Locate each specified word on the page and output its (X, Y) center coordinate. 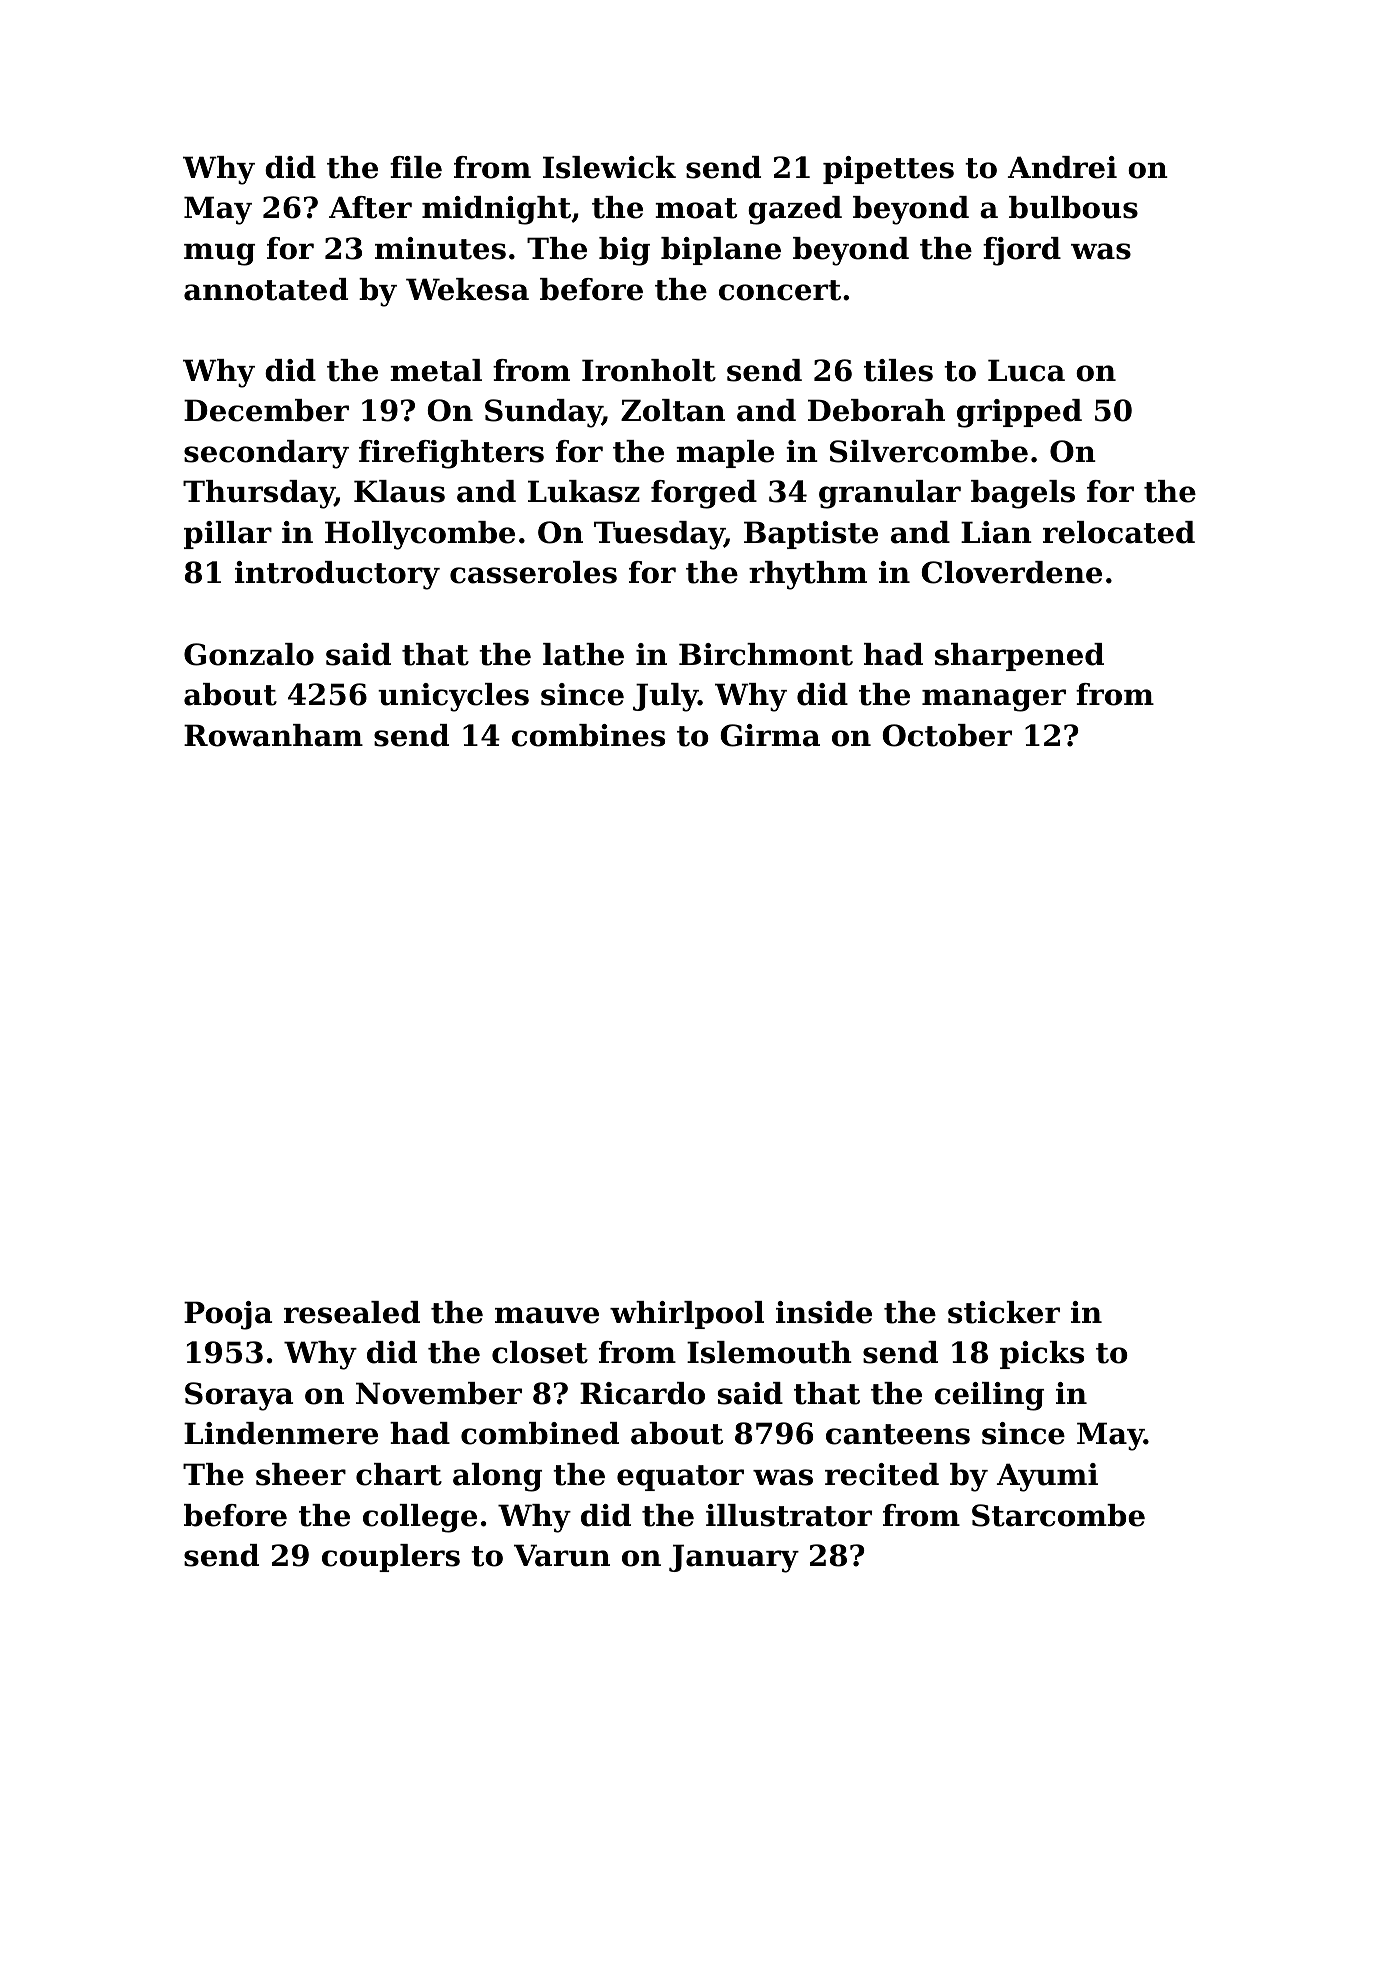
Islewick (609, 167)
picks (1042, 1355)
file (416, 167)
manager (994, 700)
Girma (770, 735)
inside (824, 1312)
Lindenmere (281, 1433)
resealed (352, 1312)
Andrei (1062, 167)
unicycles (453, 697)
